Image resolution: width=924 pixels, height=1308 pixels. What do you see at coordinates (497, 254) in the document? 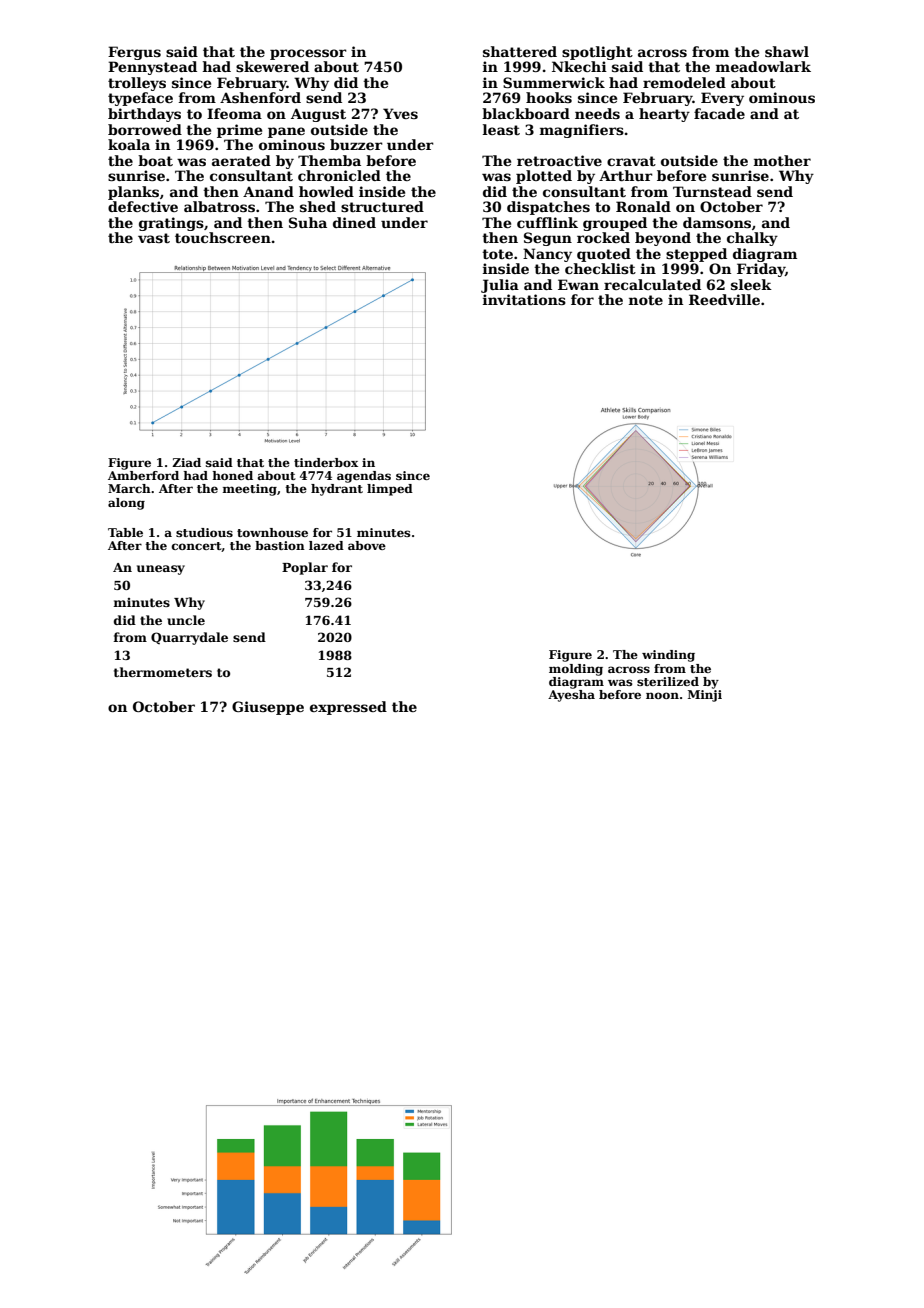
I see `tote` at bounding box center [497, 254].
